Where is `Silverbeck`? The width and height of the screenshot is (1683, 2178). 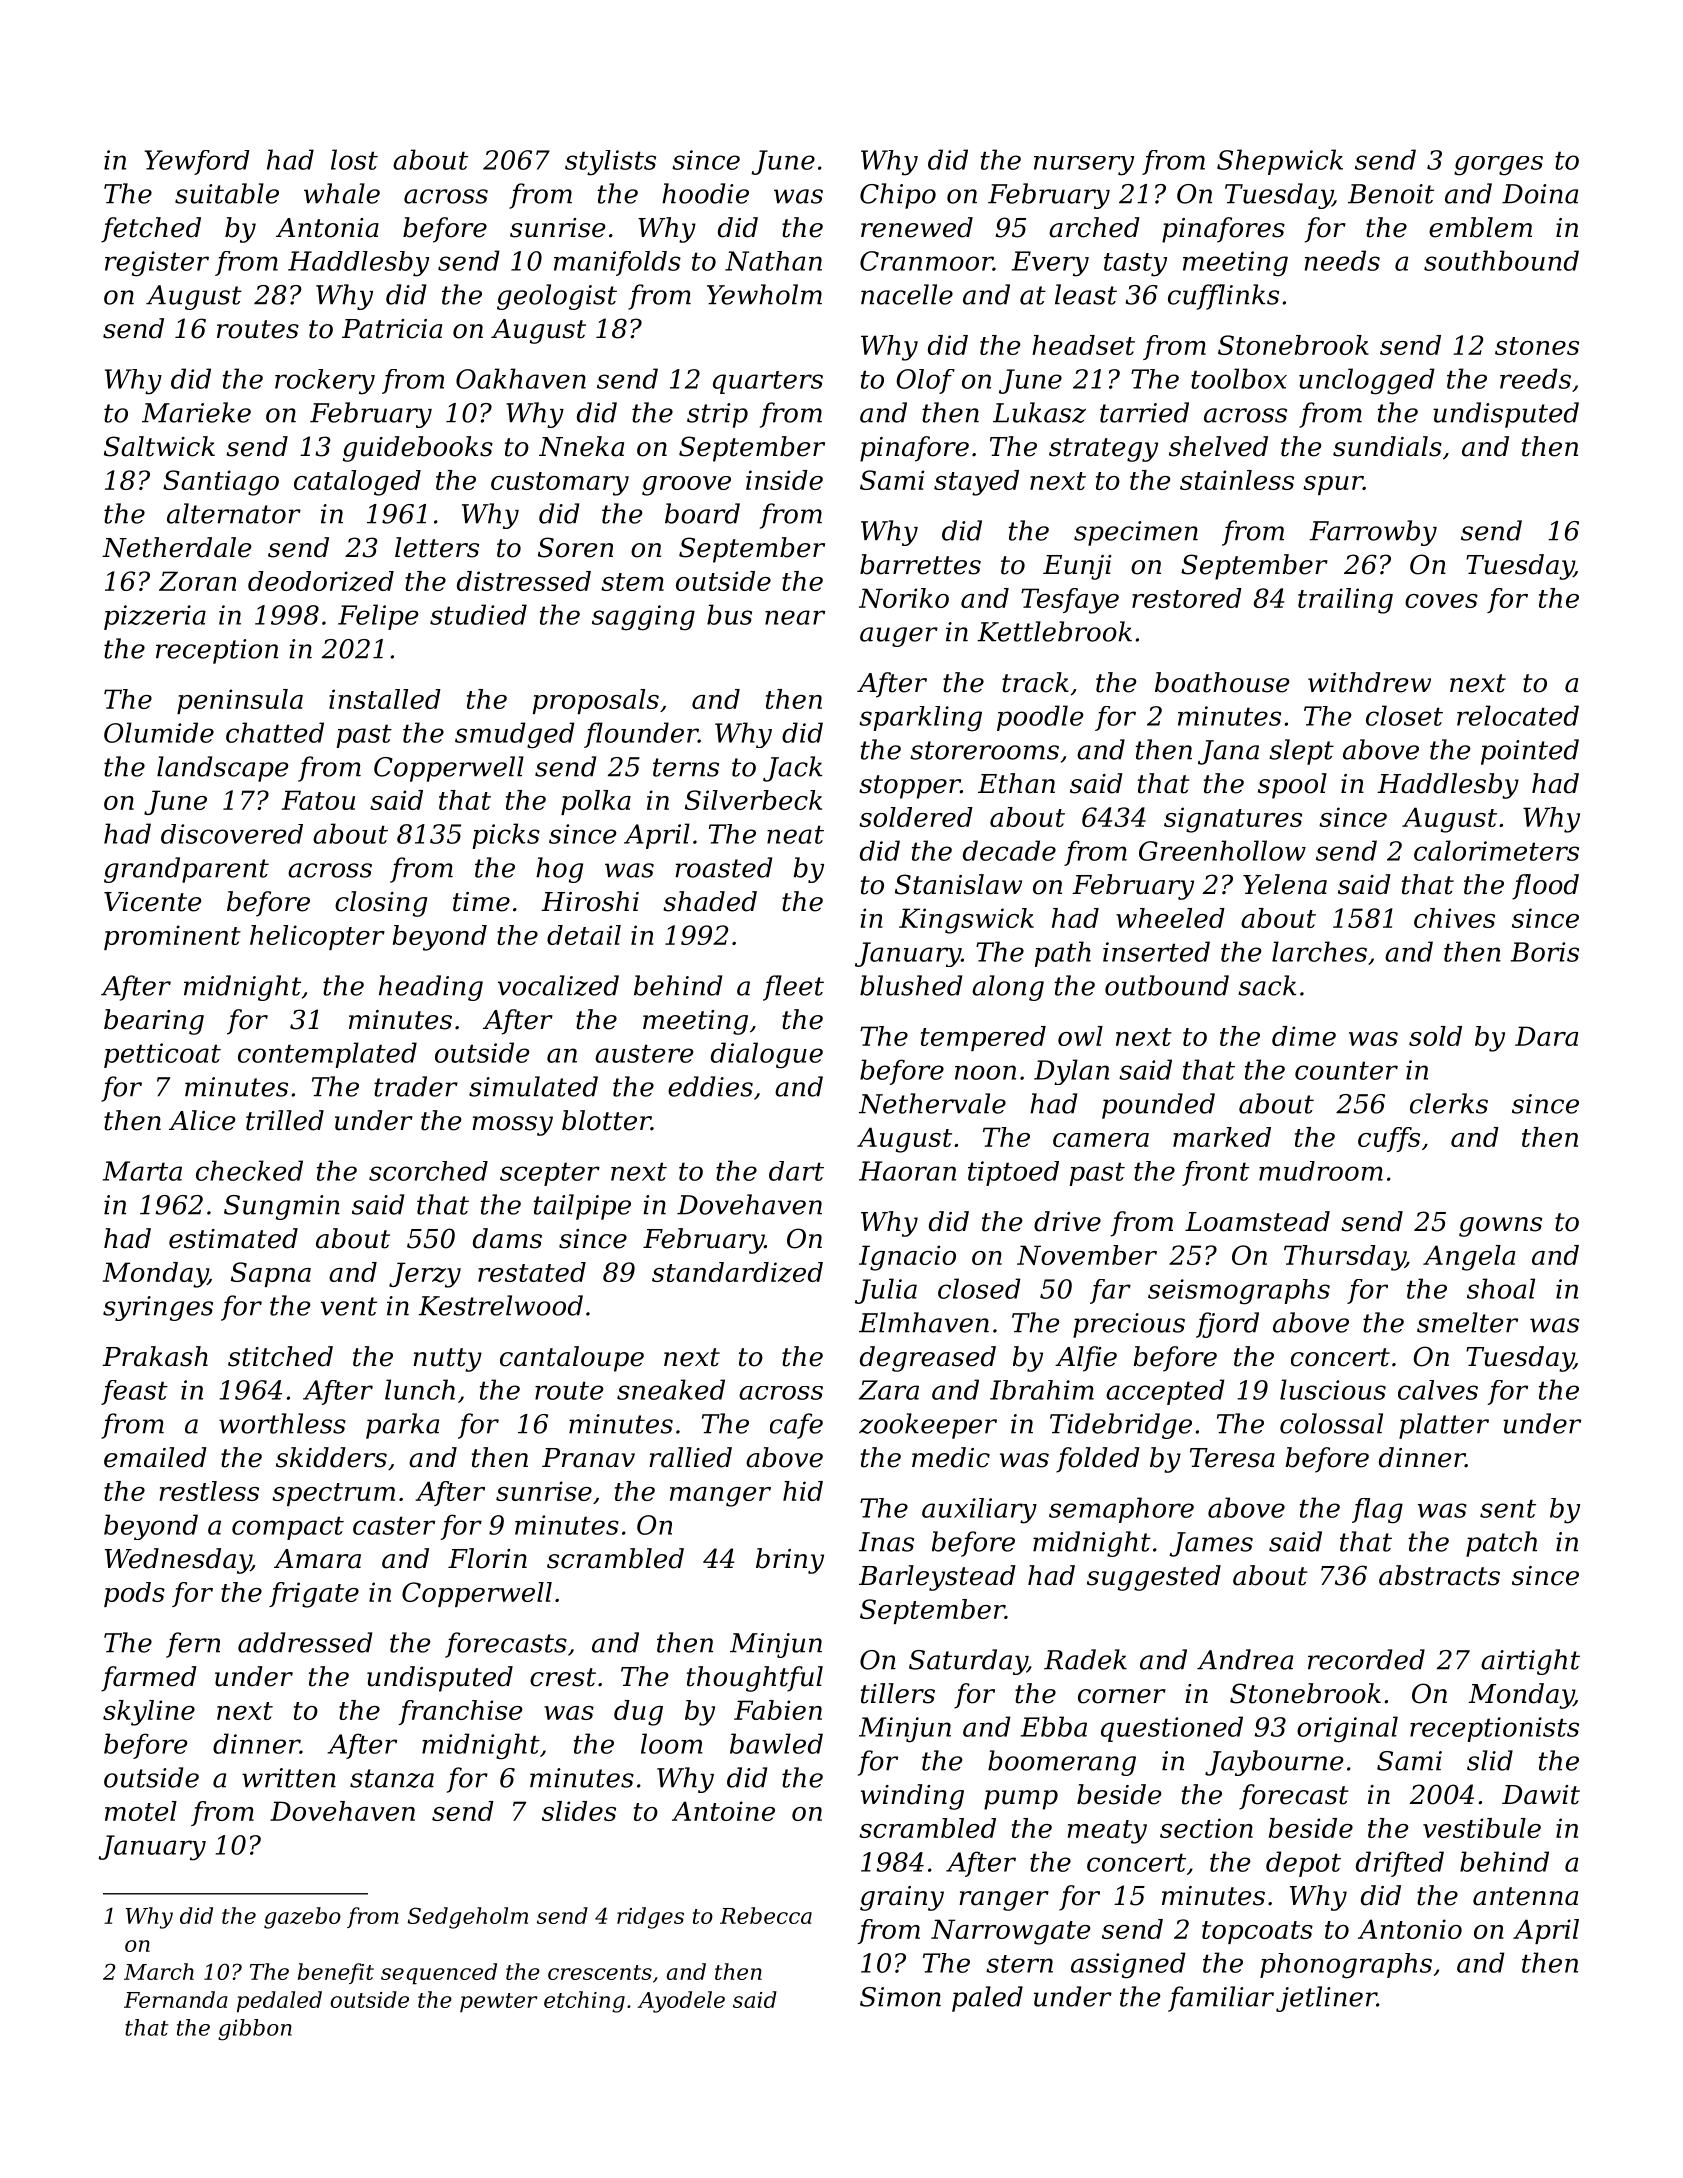
Silverbeck is located at coordinates (753, 800).
